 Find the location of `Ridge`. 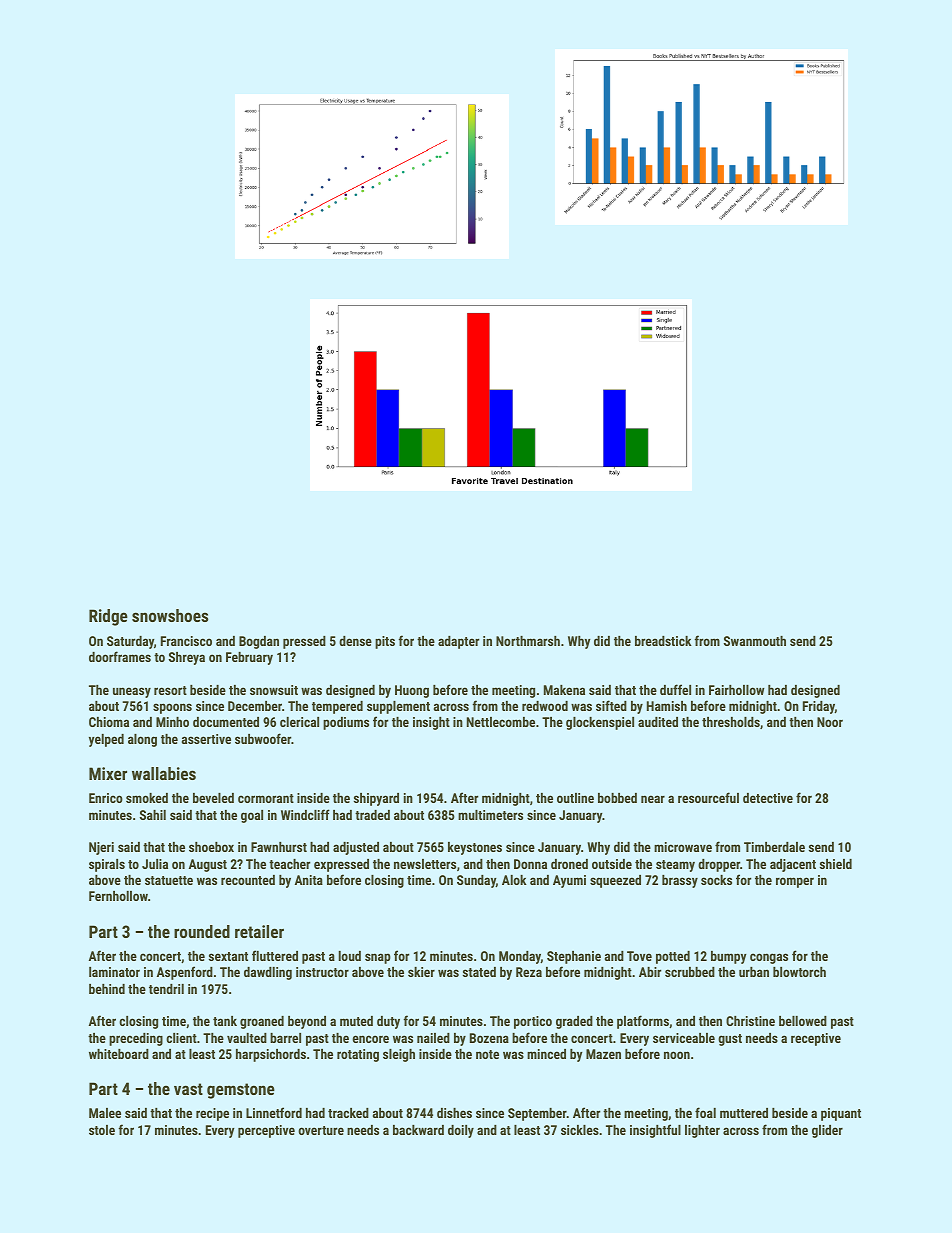

Ridge is located at coordinates (108, 617).
